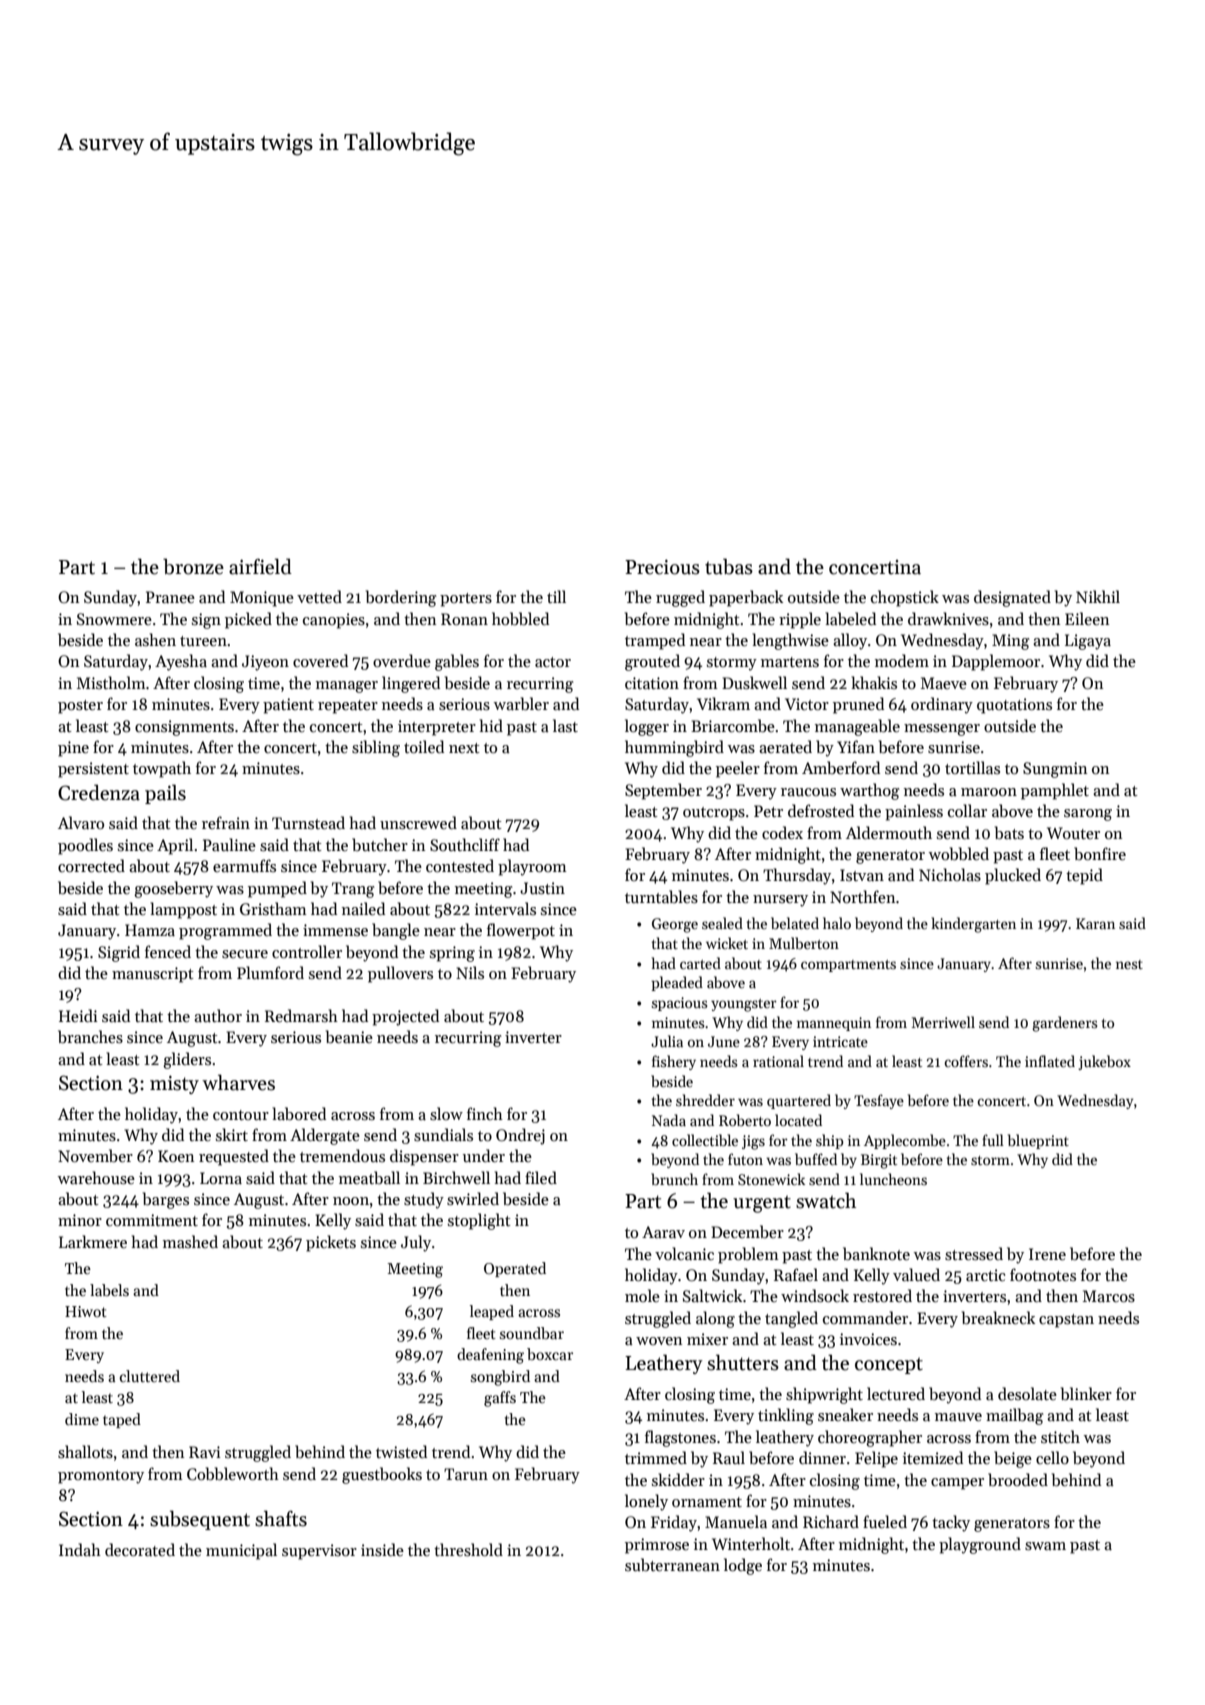 Image resolution: width=1205 pixels, height=1705 pixels. What do you see at coordinates (661, 897) in the image?
I see `turntables` at bounding box center [661, 897].
